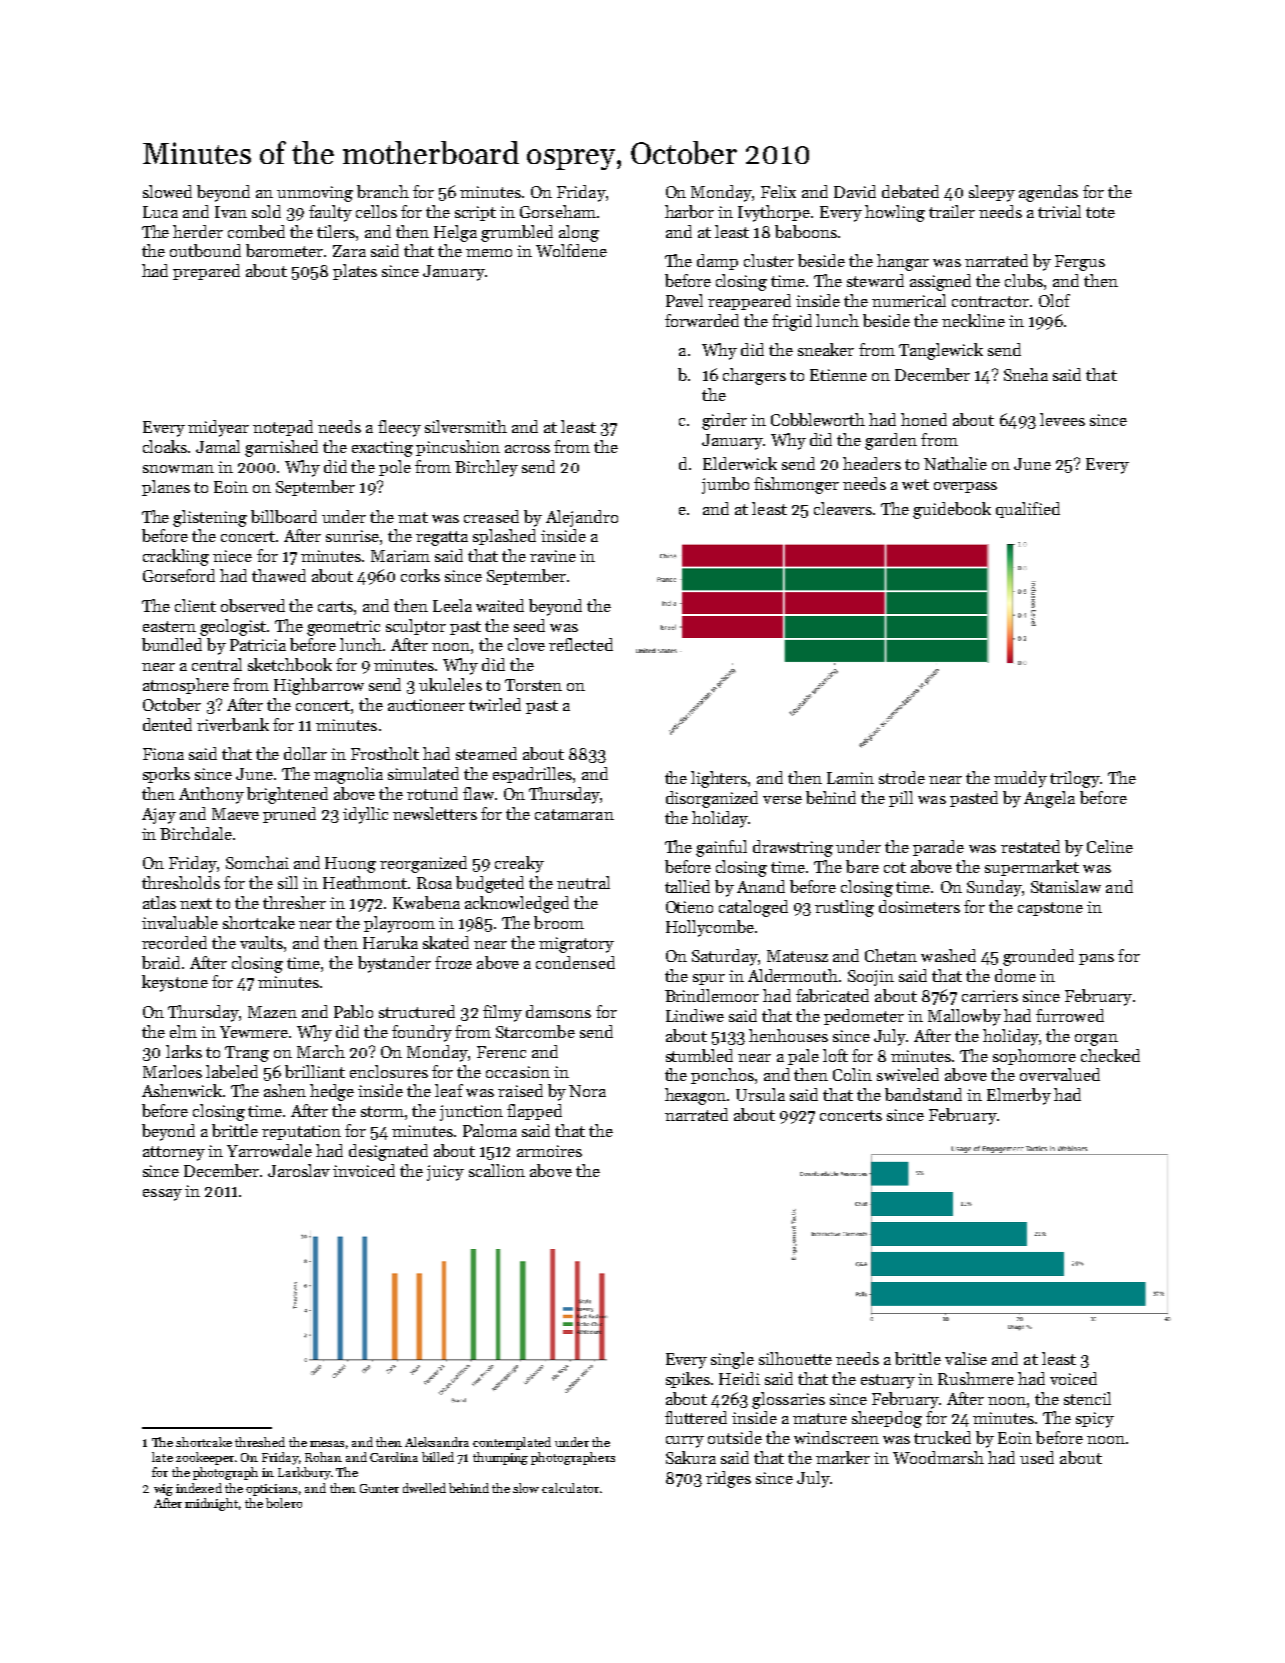 The image size is (1285, 1663). What do you see at coordinates (502, 1013) in the screenshot?
I see `filmy` at bounding box center [502, 1013].
